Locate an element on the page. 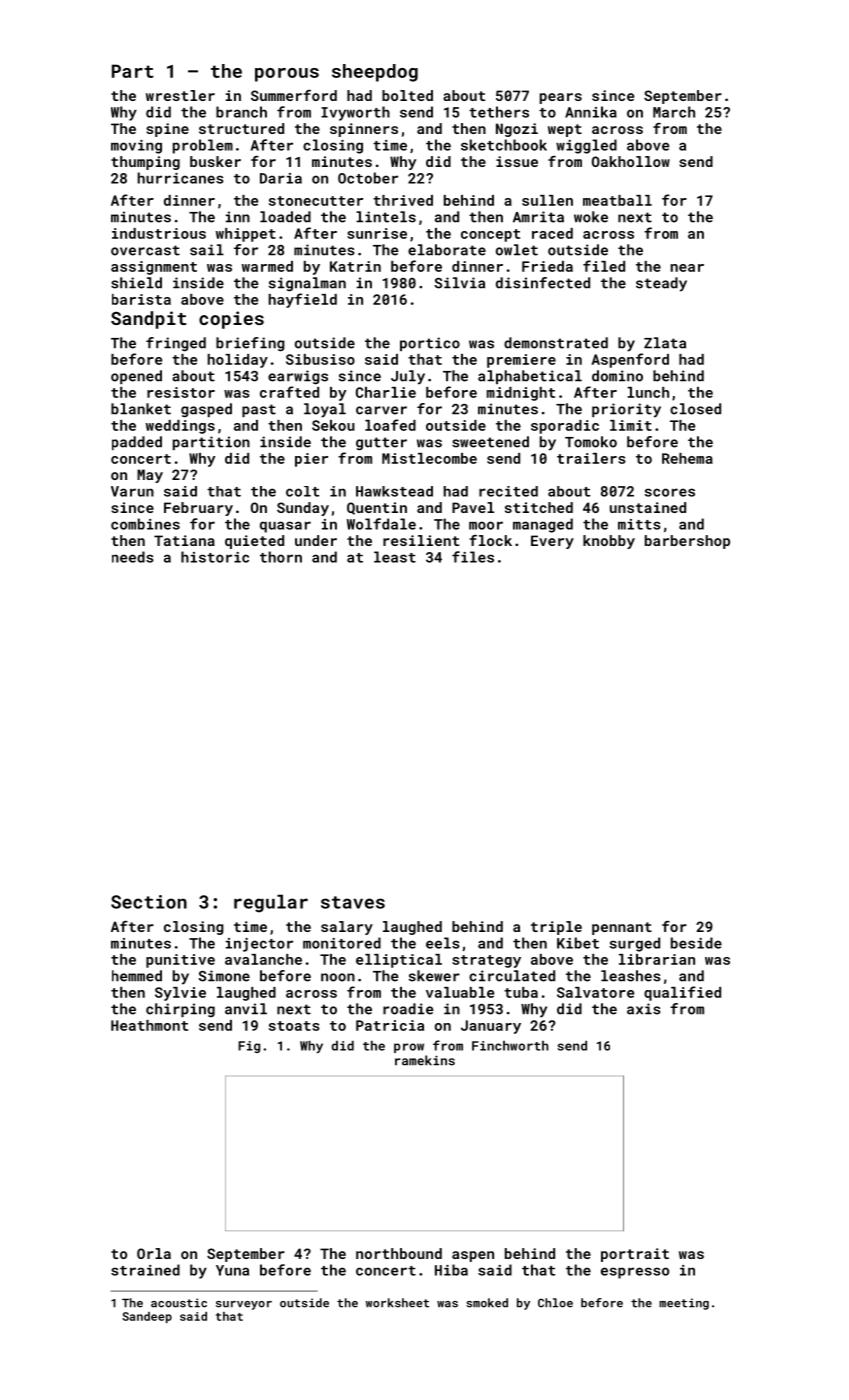 This document has width=849, height=1400. axis is located at coordinates (644, 1009).
